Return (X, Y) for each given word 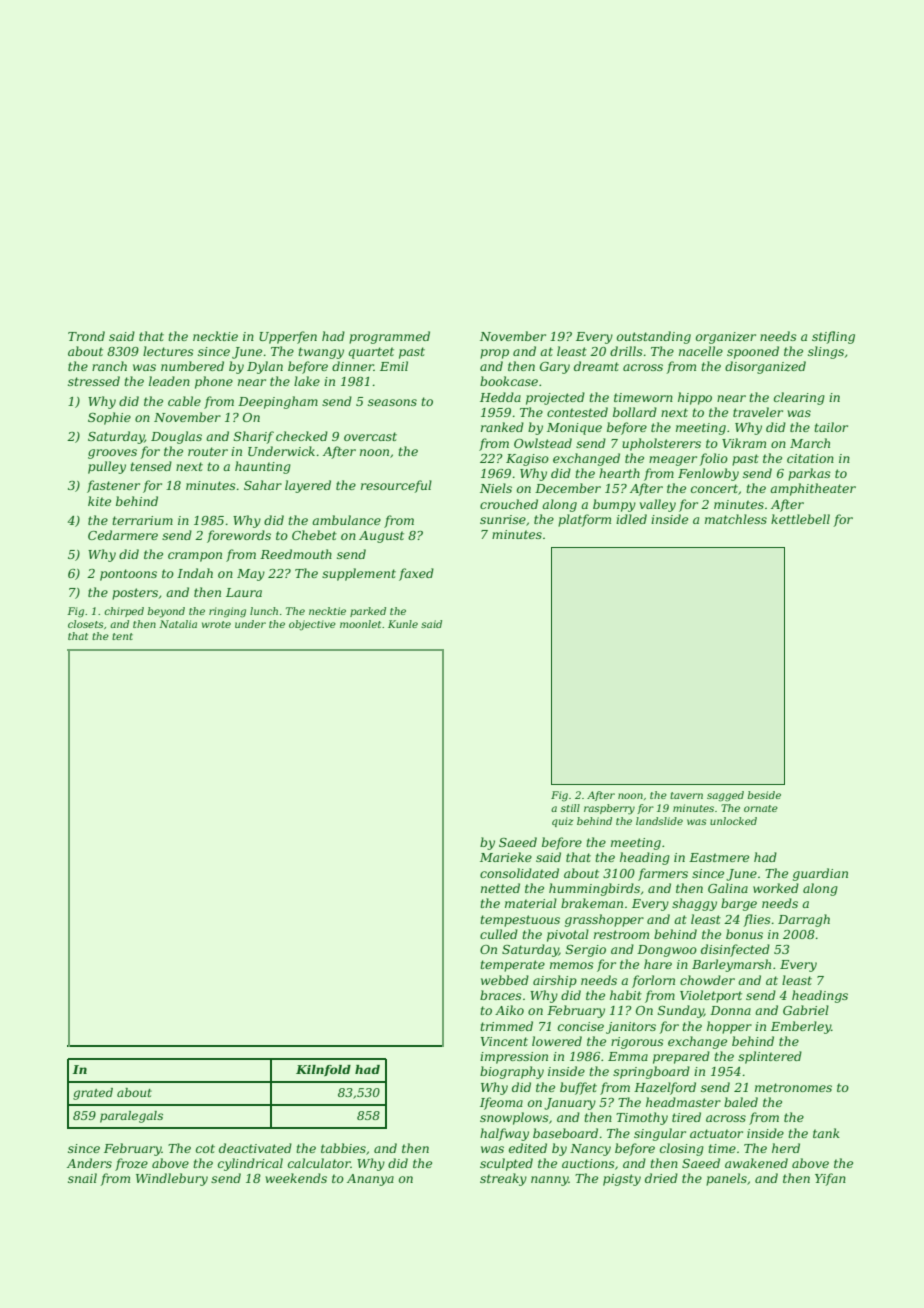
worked (776, 888)
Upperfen (288, 337)
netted (500, 888)
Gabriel (806, 1010)
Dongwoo (667, 951)
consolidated (519, 873)
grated (93, 1094)
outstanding (654, 337)
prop (494, 354)
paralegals (131, 1117)
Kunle (403, 624)
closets (86, 624)
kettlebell (800, 519)
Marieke (506, 857)
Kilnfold (323, 1070)
